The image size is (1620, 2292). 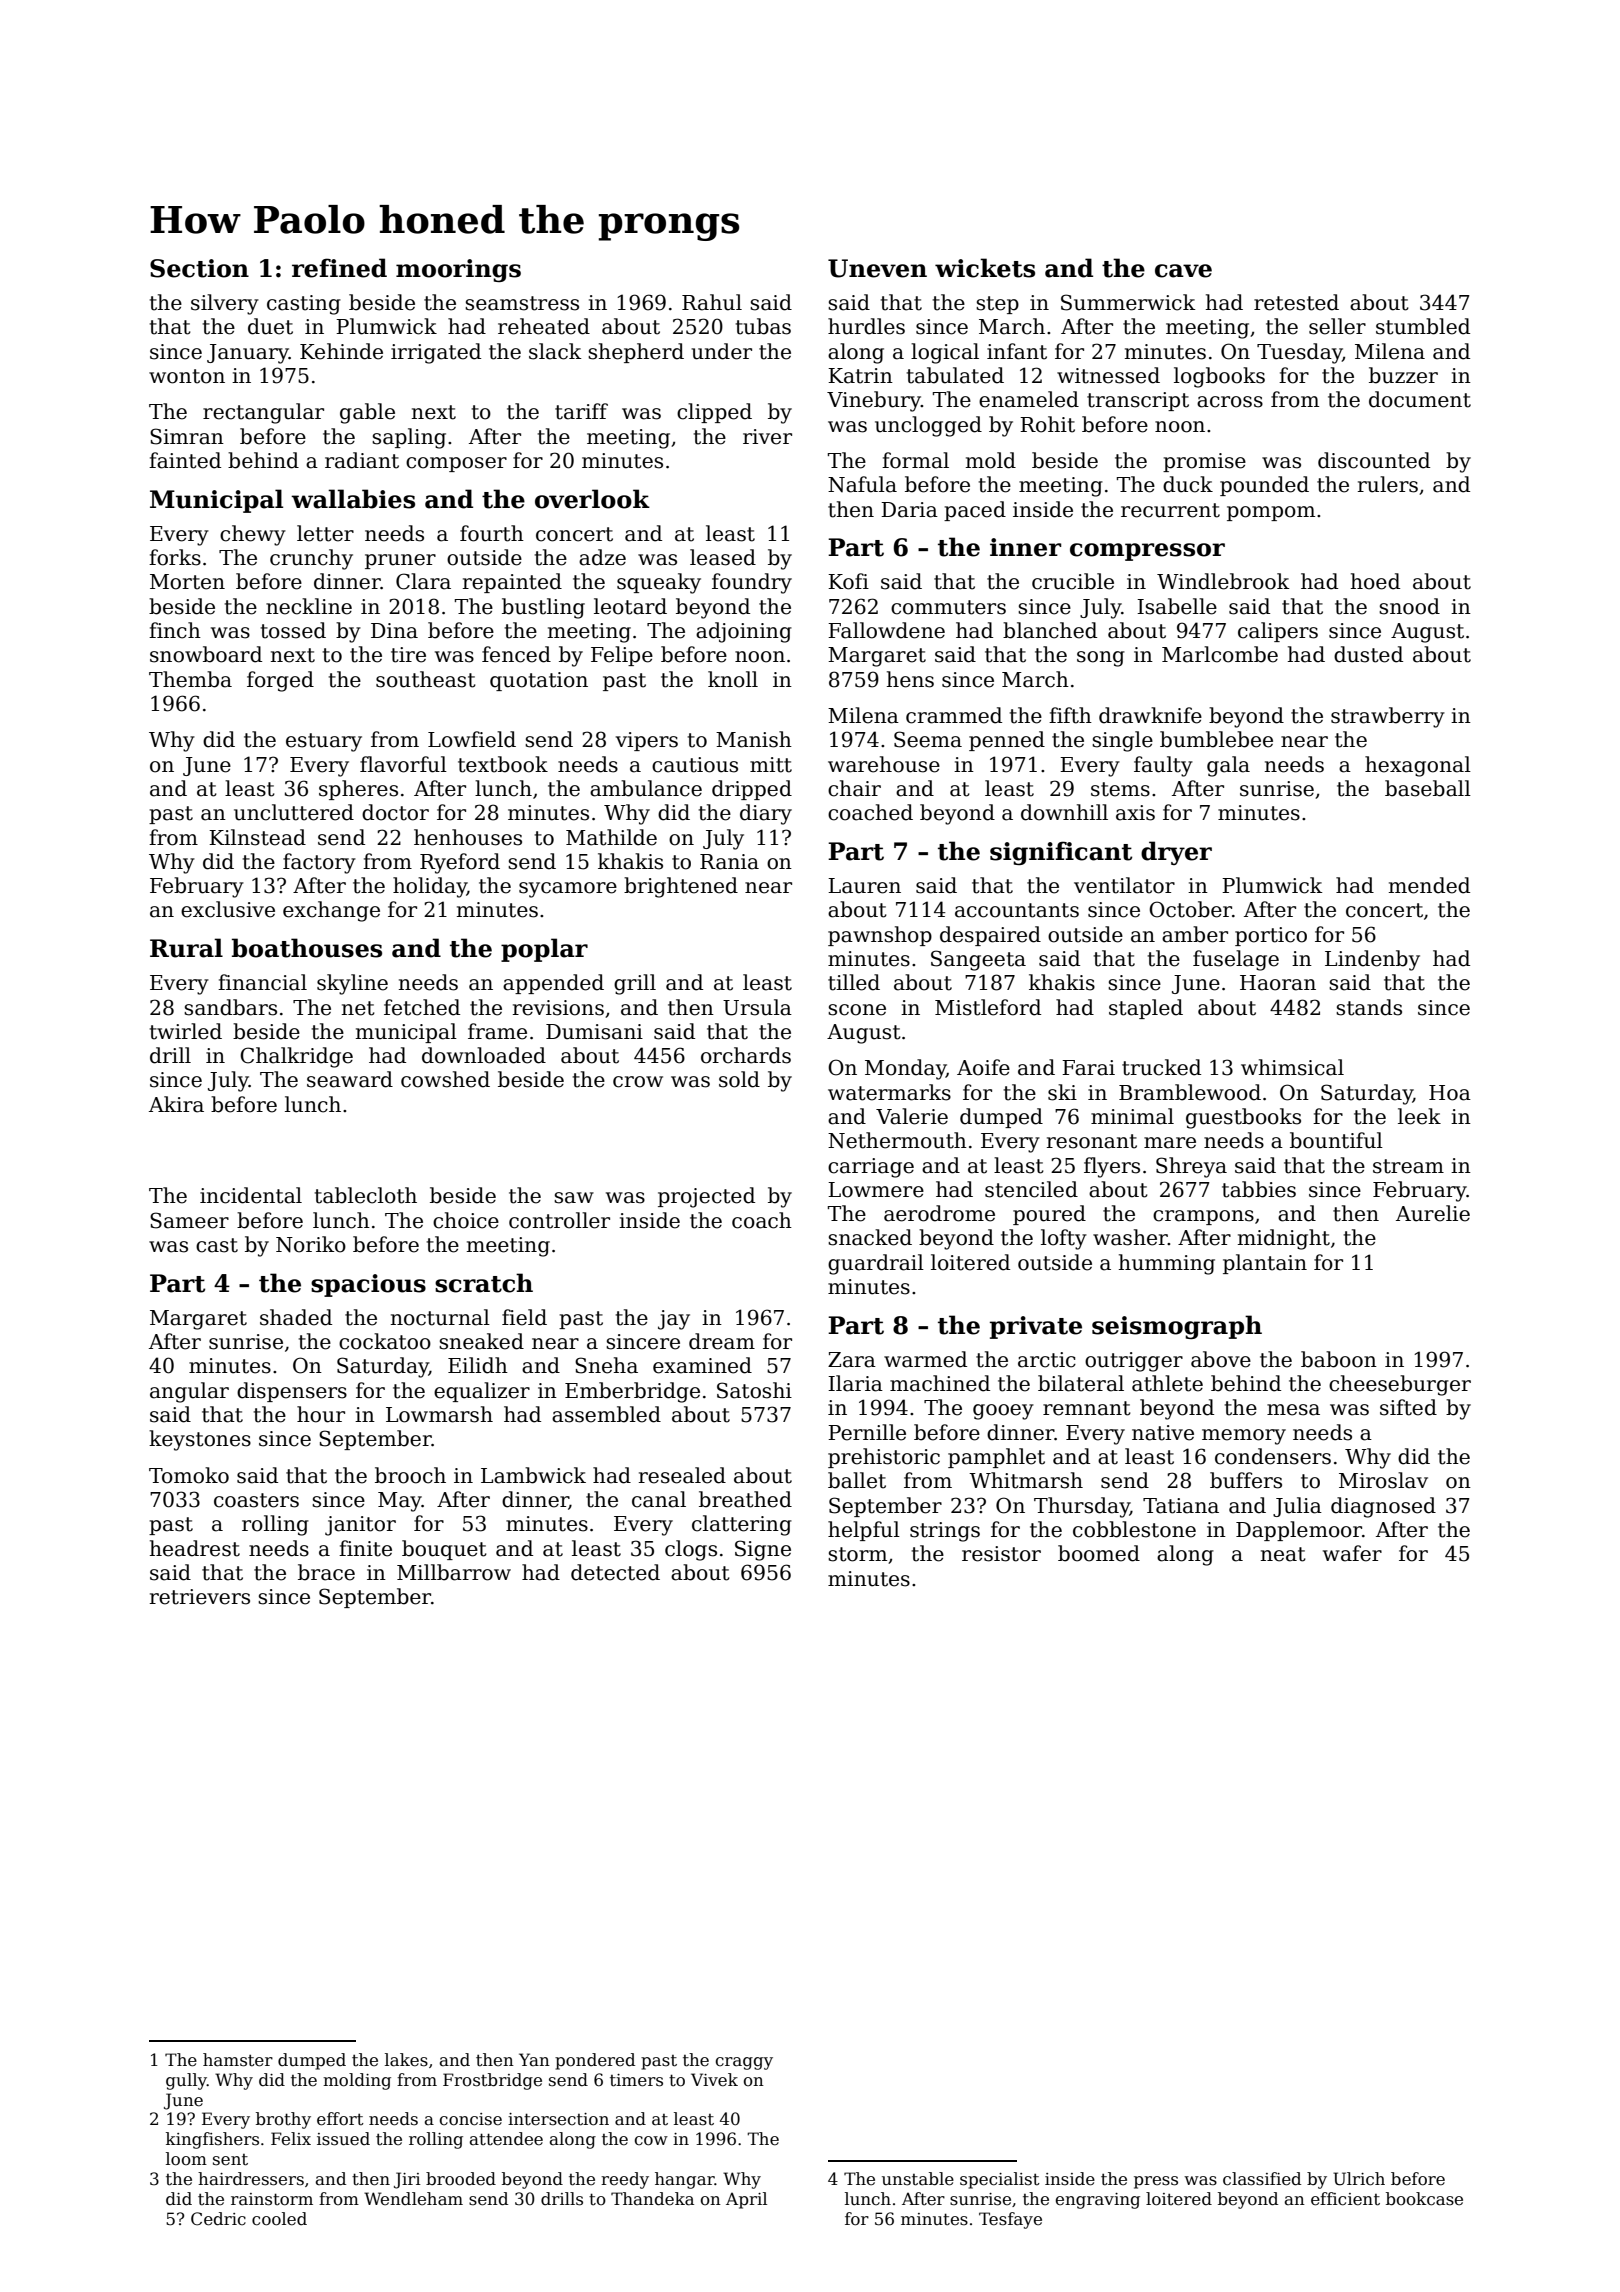 What do you see at coordinates (1098, 2201) in the page?
I see `engraving` at bounding box center [1098, 2201].
